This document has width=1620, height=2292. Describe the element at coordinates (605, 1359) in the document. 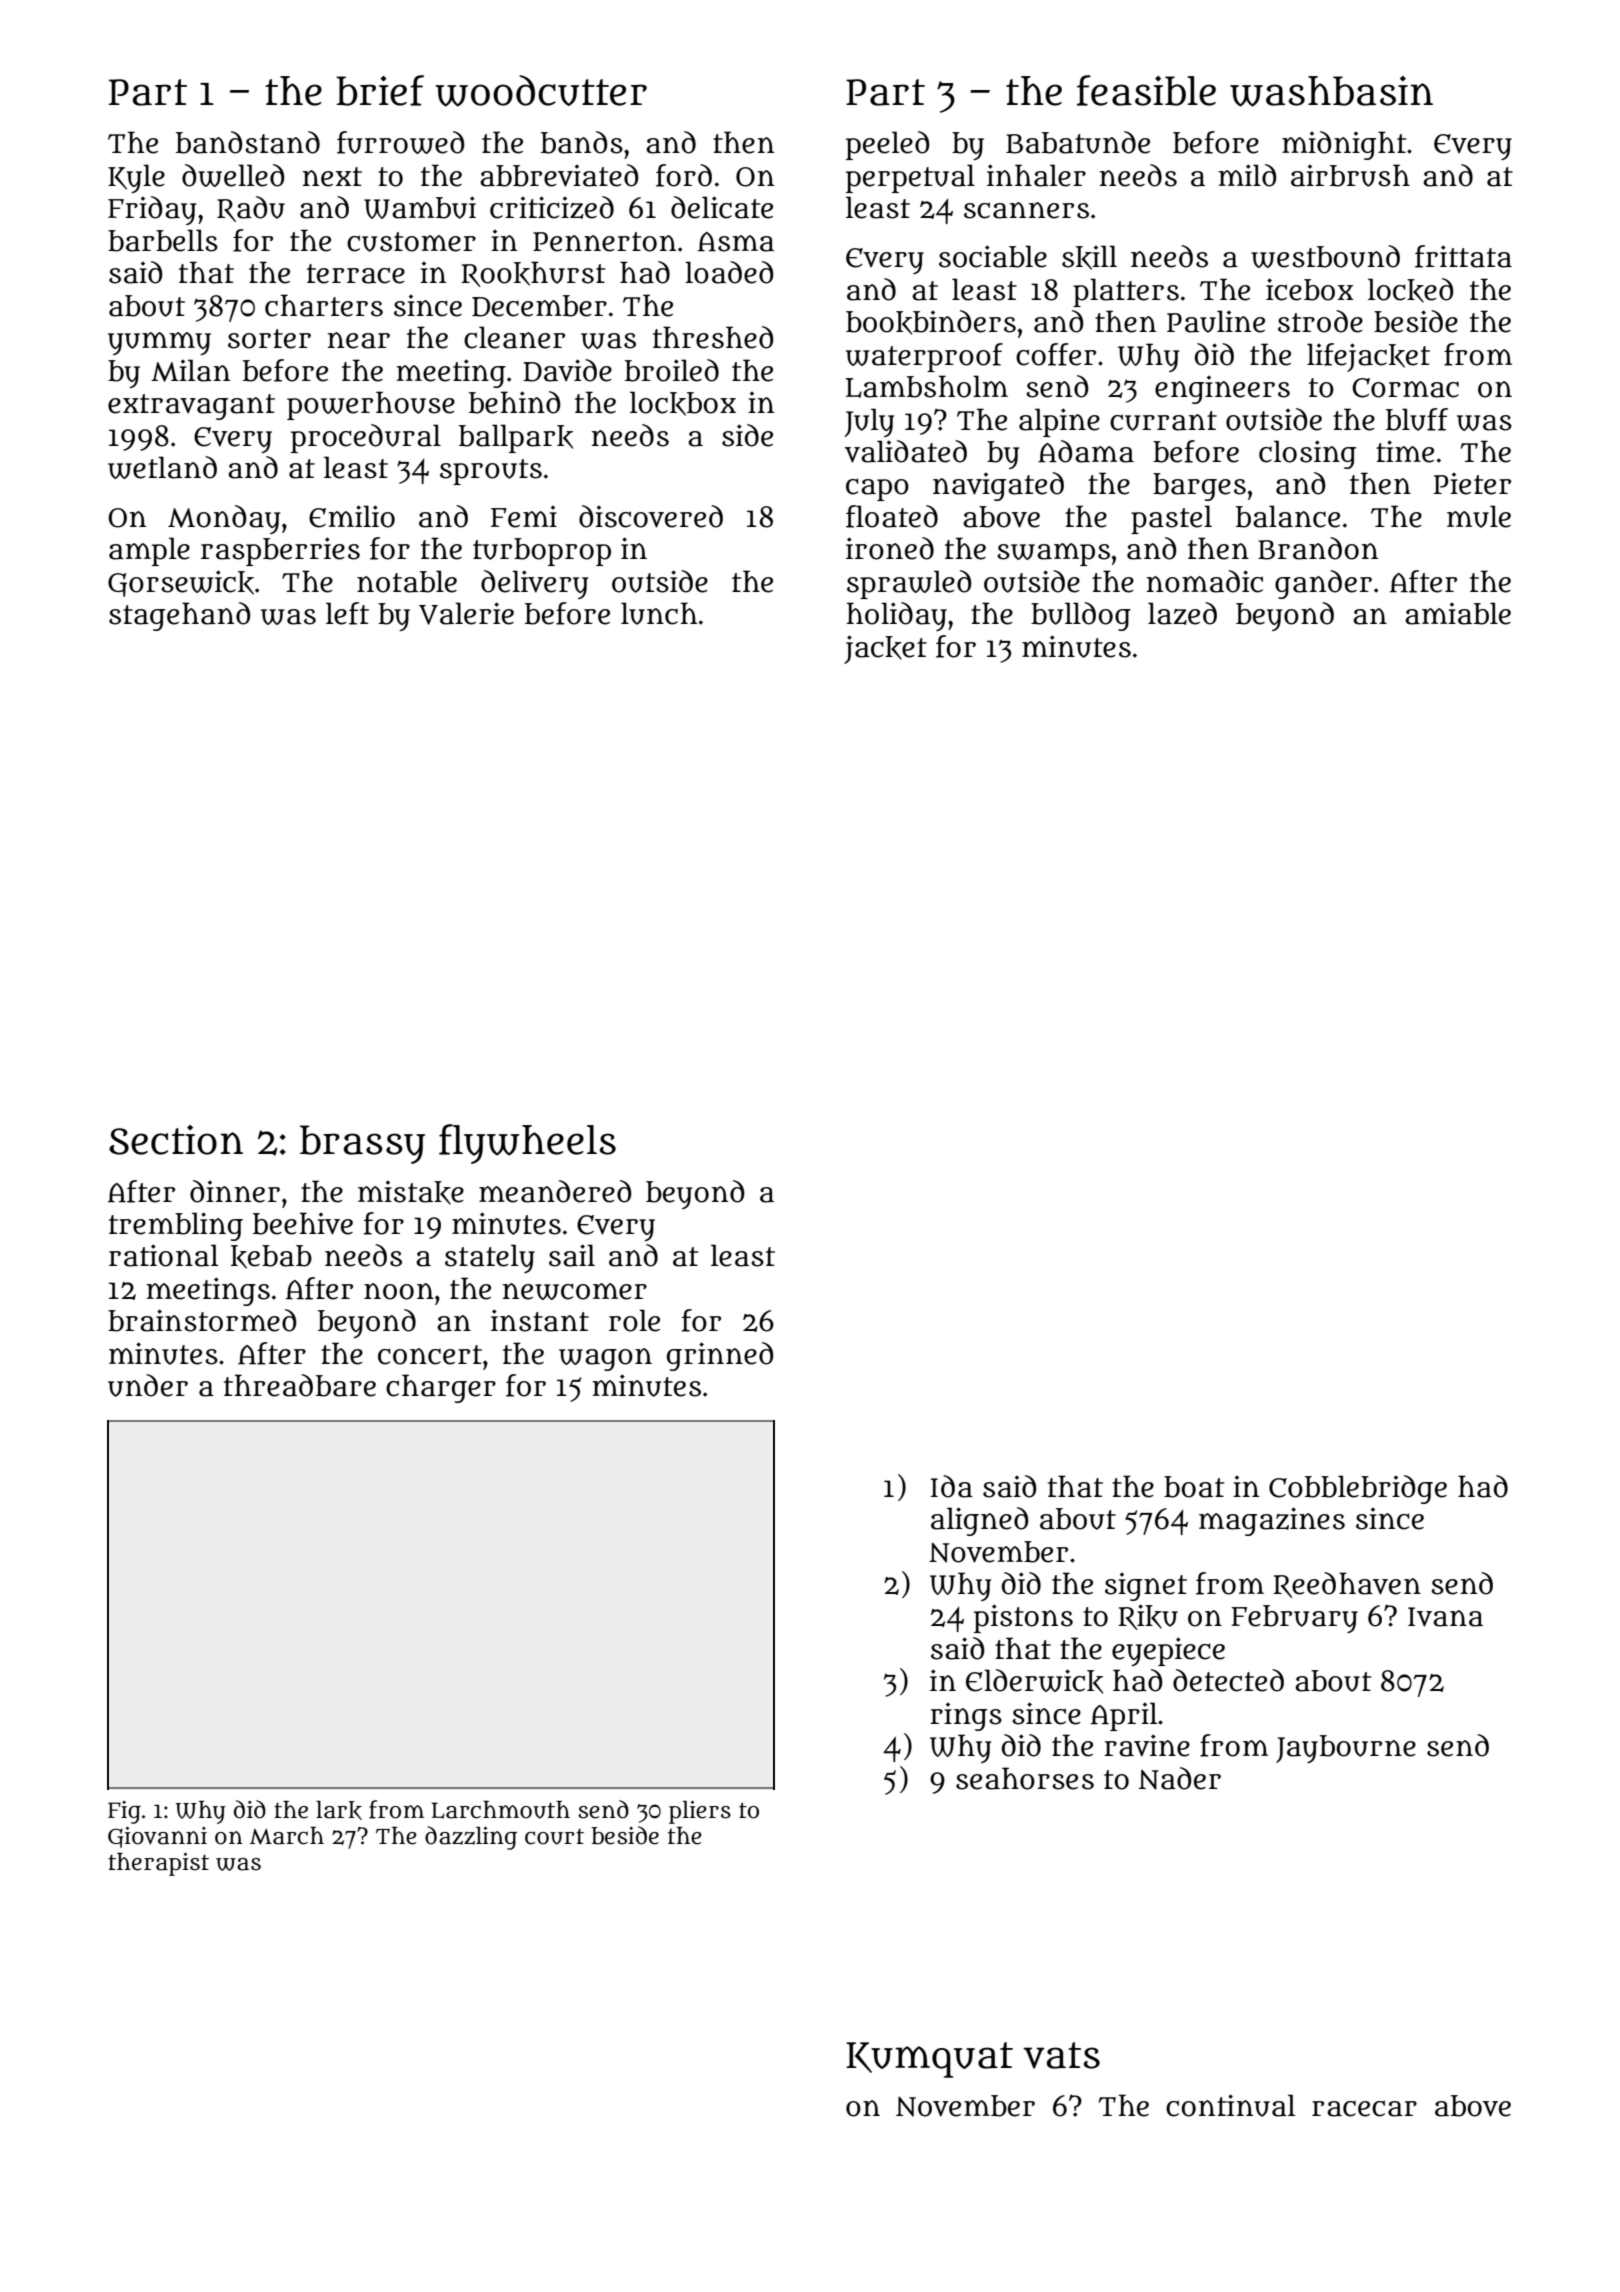

I see `wagon` at that location.
